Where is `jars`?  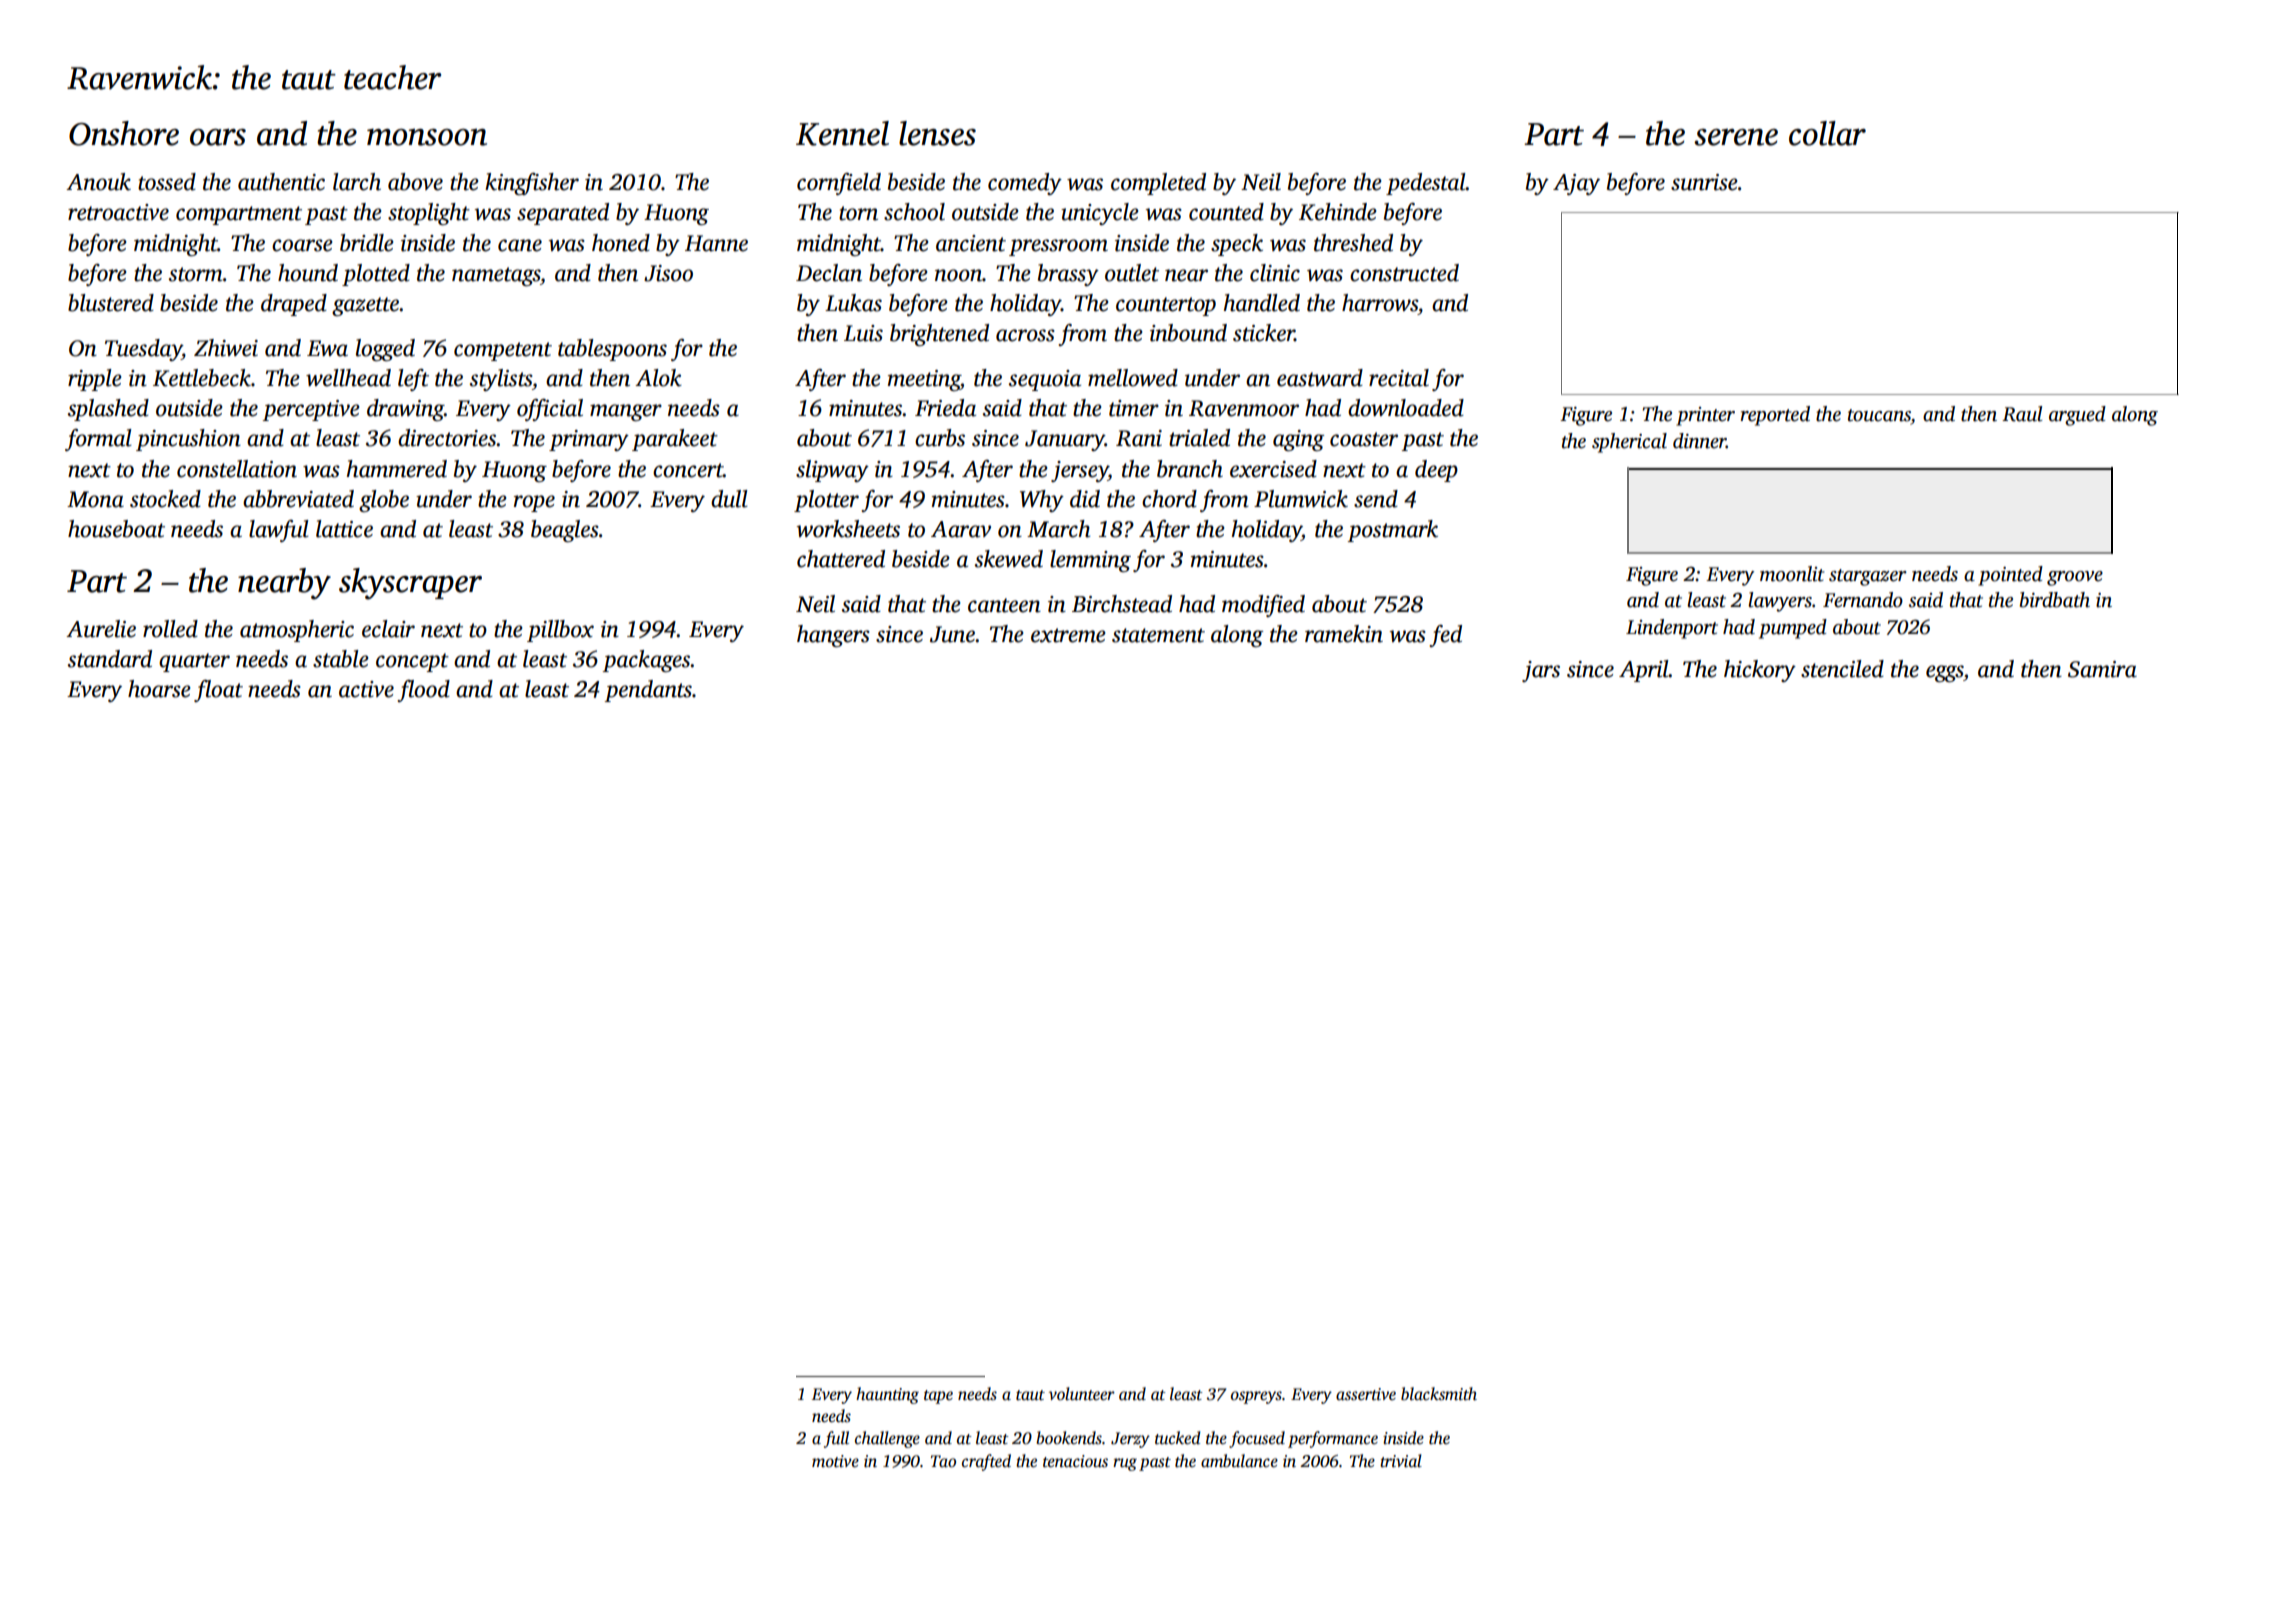 jars is located at coordinates (1541, 671).
